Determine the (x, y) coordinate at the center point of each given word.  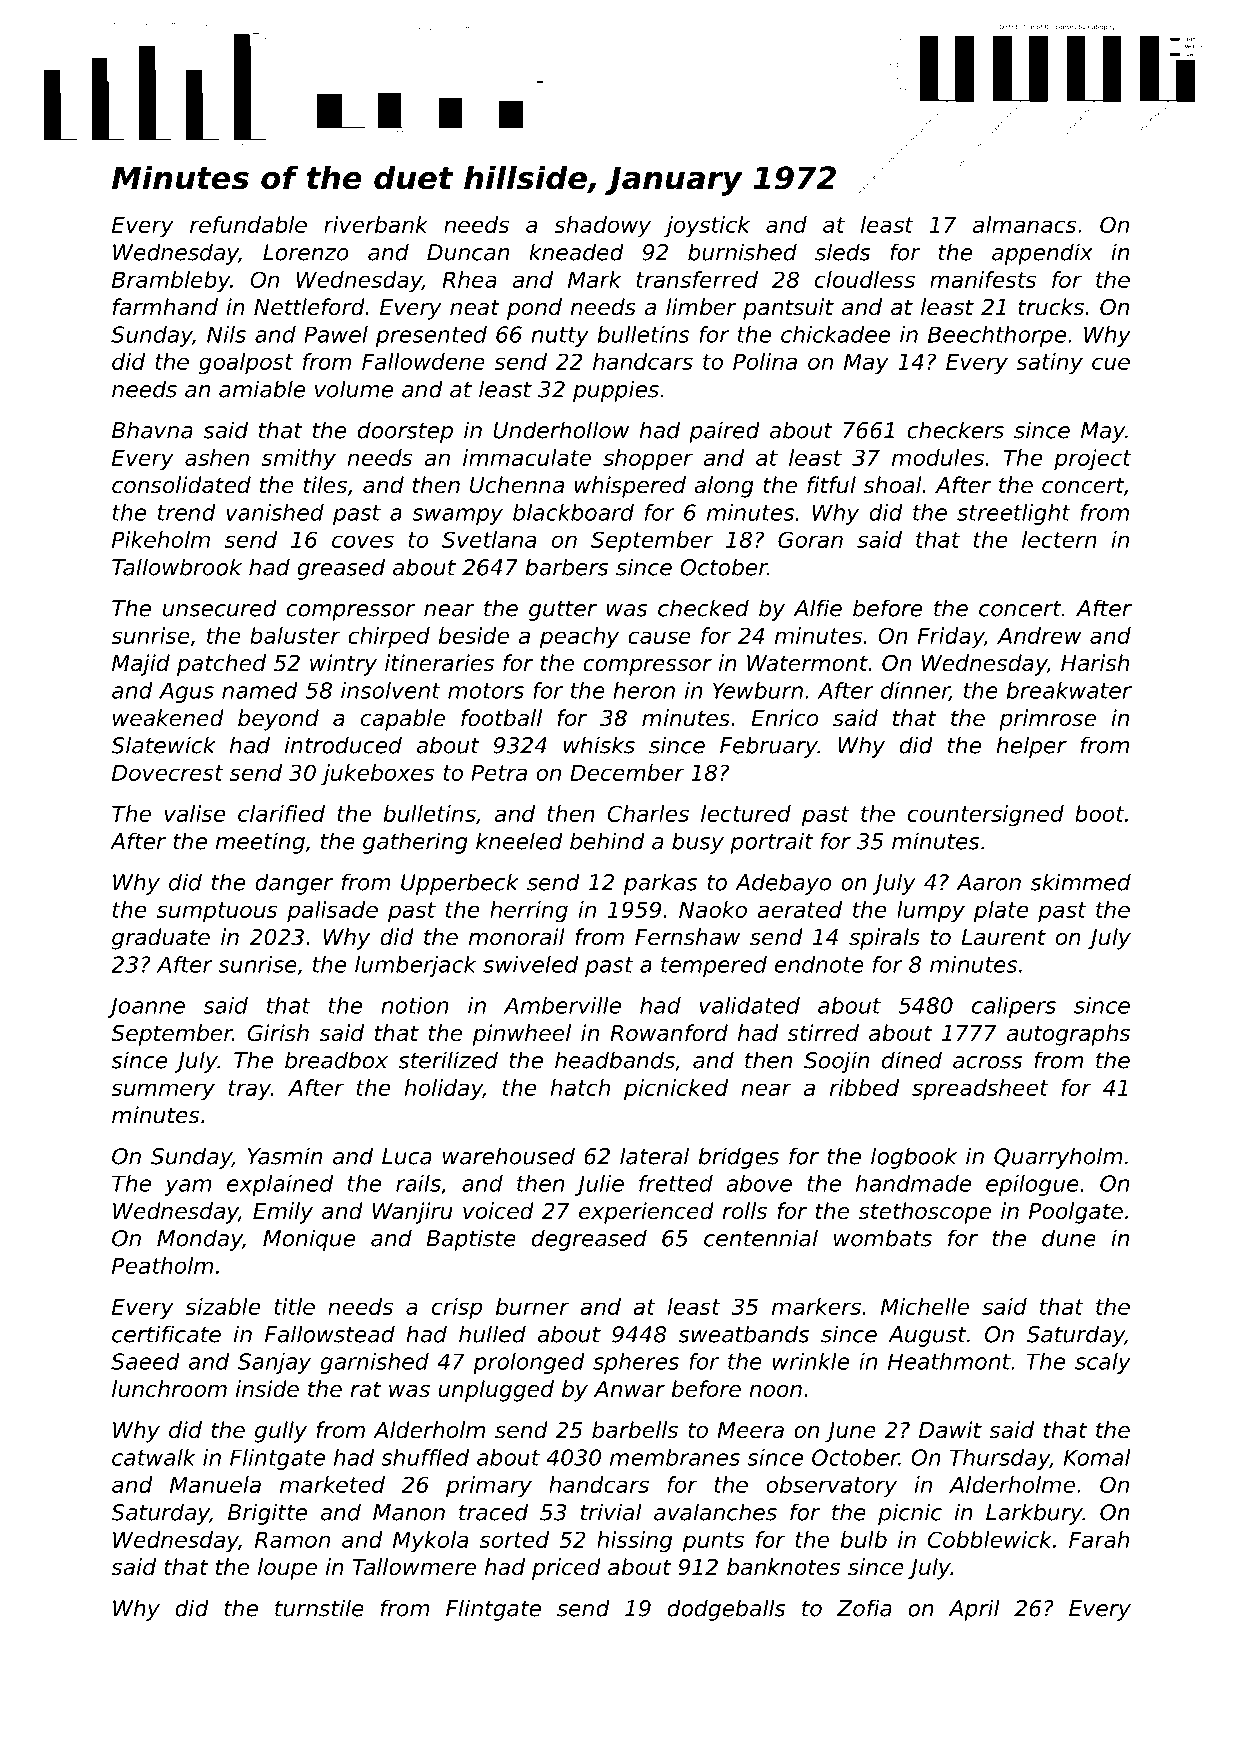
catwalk (154, 1457)
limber (701, 307)
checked (703, 608)
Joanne (146, 1007)
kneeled (519, 841)
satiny (1049, 364)
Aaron (989, 882)
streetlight (1014, 514)
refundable (248, 224)
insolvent (391, 690)
